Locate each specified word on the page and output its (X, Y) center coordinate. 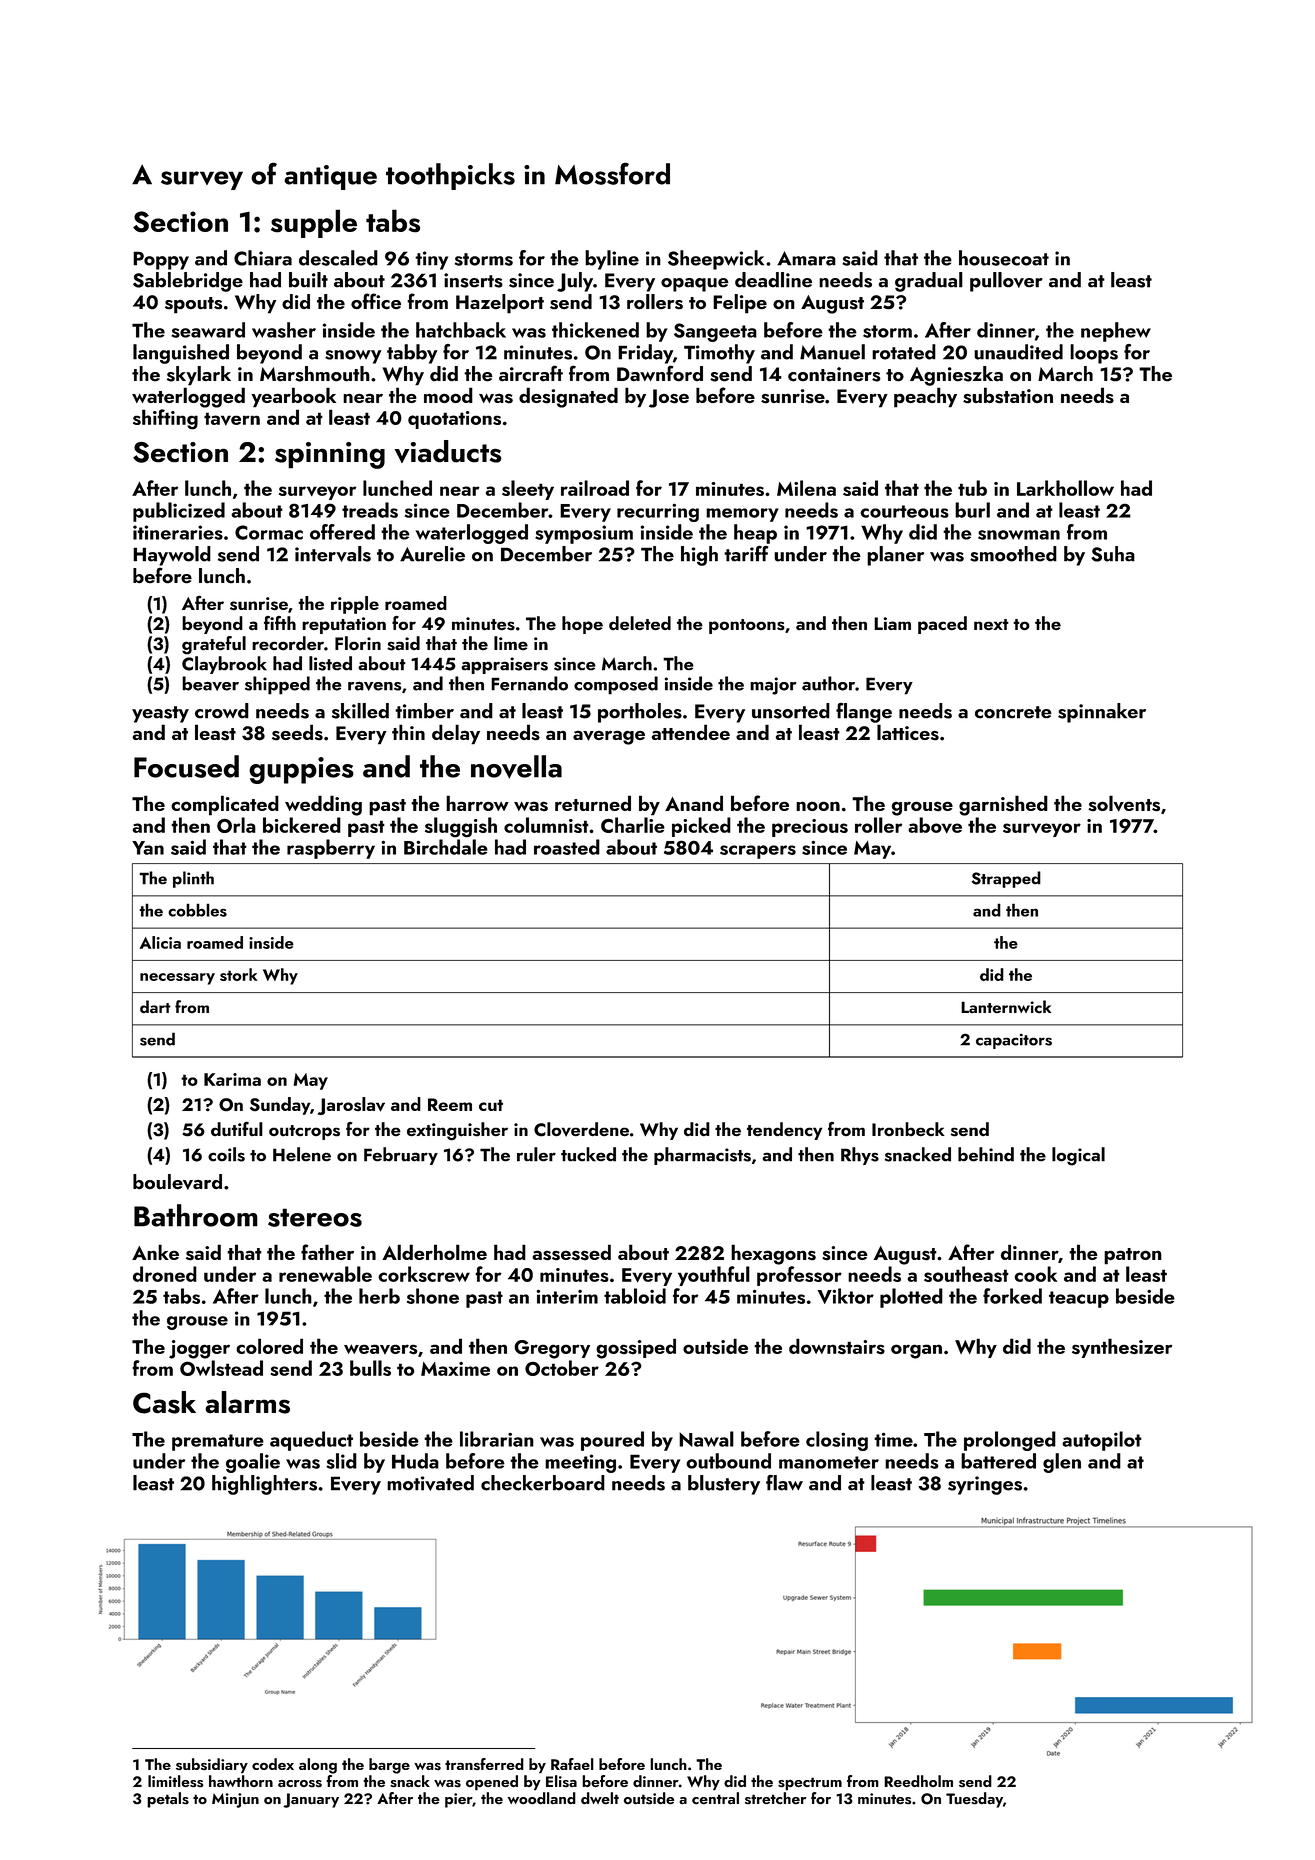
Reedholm (918, 1781)
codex (273, 1764)
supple (314, 223)
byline (612, 260)
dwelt (600, 1798)
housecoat (1004, 258)
